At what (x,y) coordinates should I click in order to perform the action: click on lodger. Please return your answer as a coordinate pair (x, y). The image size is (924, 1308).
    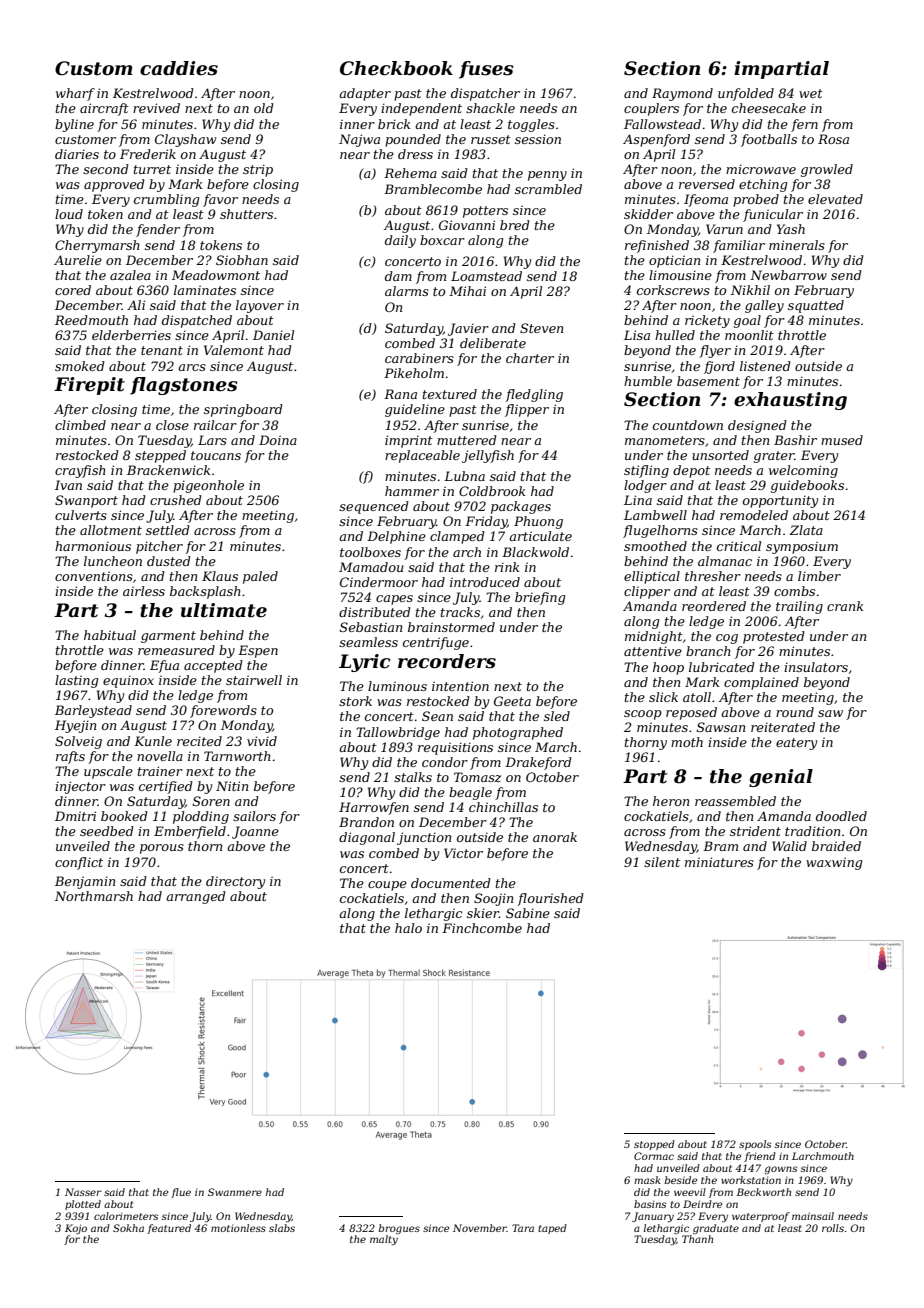
    Looking at the image, I should click on (645, 486).
